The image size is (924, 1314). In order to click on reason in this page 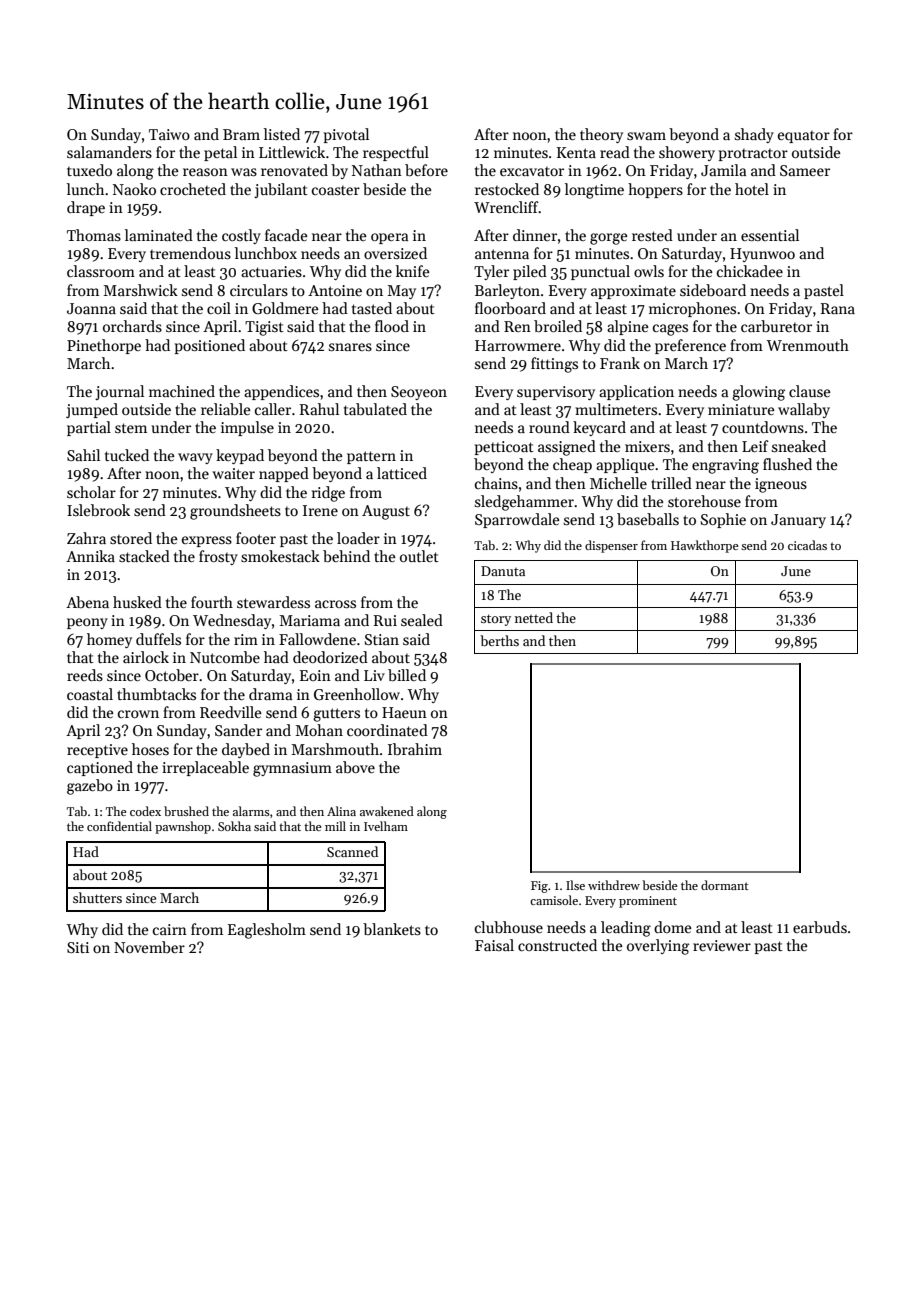, I will do `click(205, 172)`.
